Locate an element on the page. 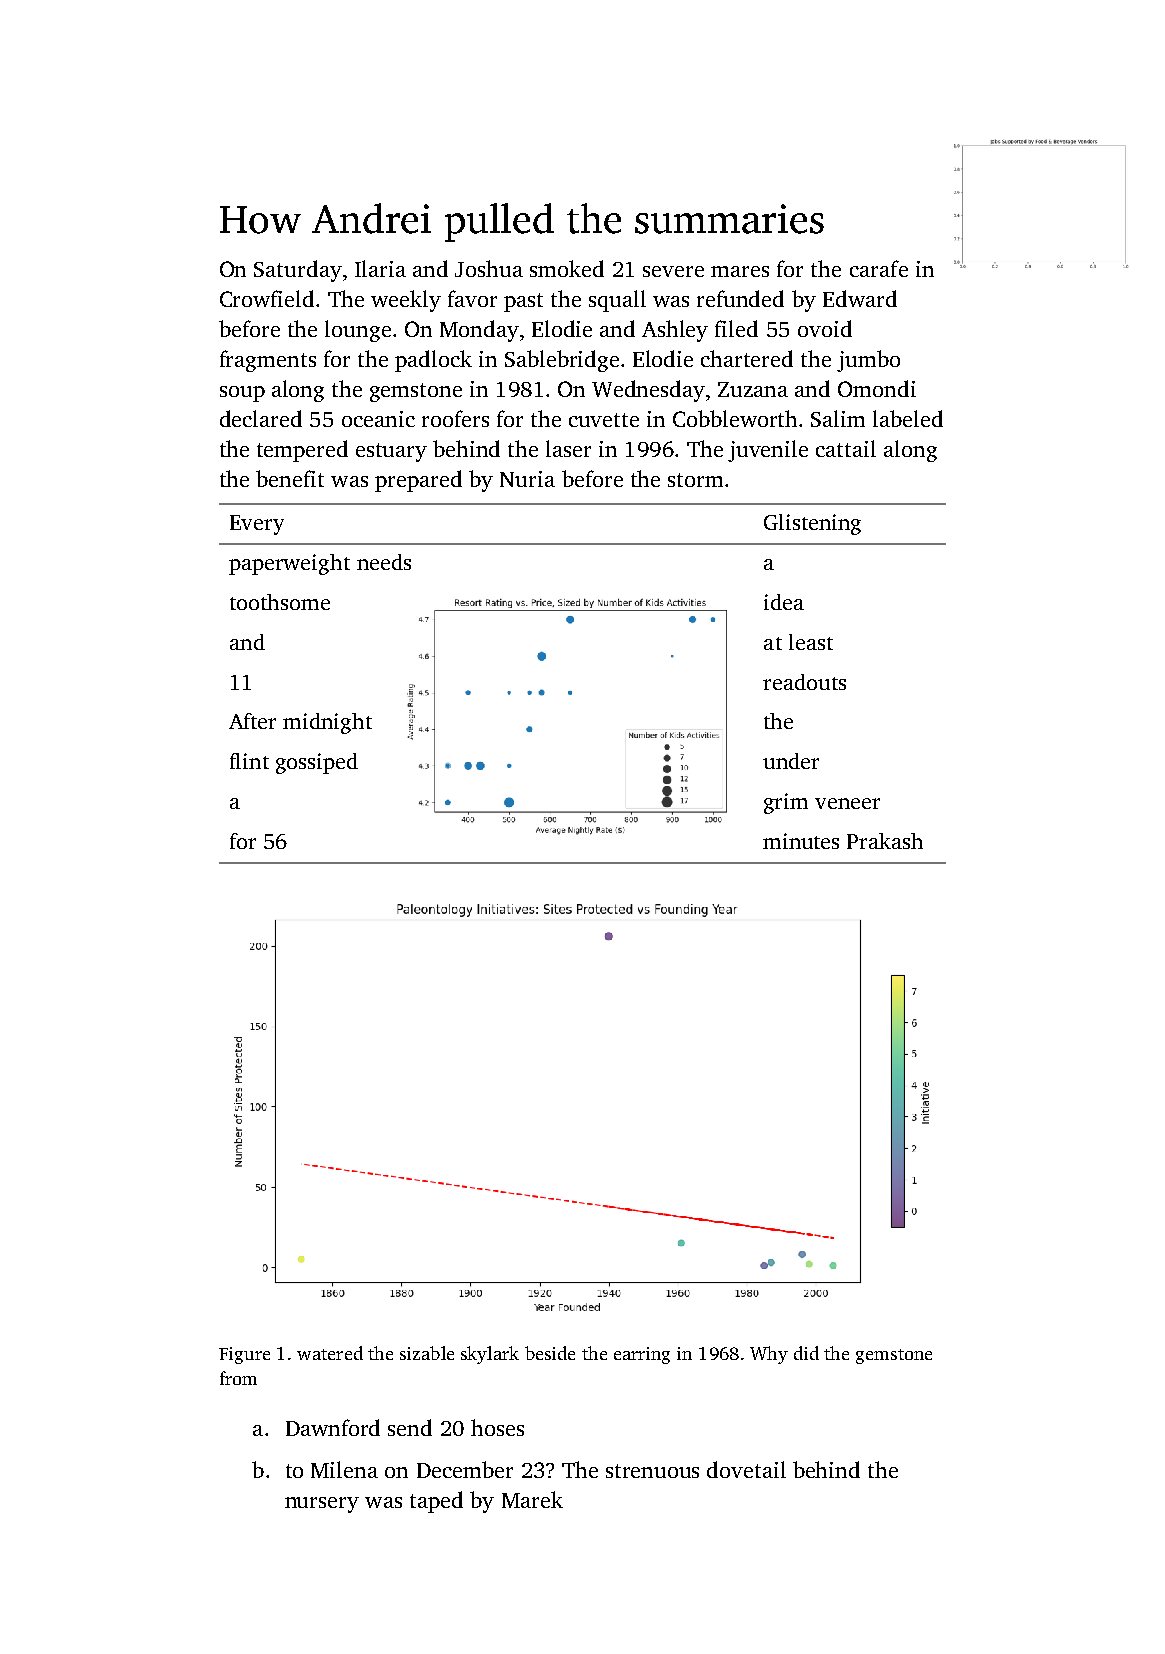 Image resolution: width=1165 pixels, height=1654 pixels. nursery is located at coordinates (322, 1505).
